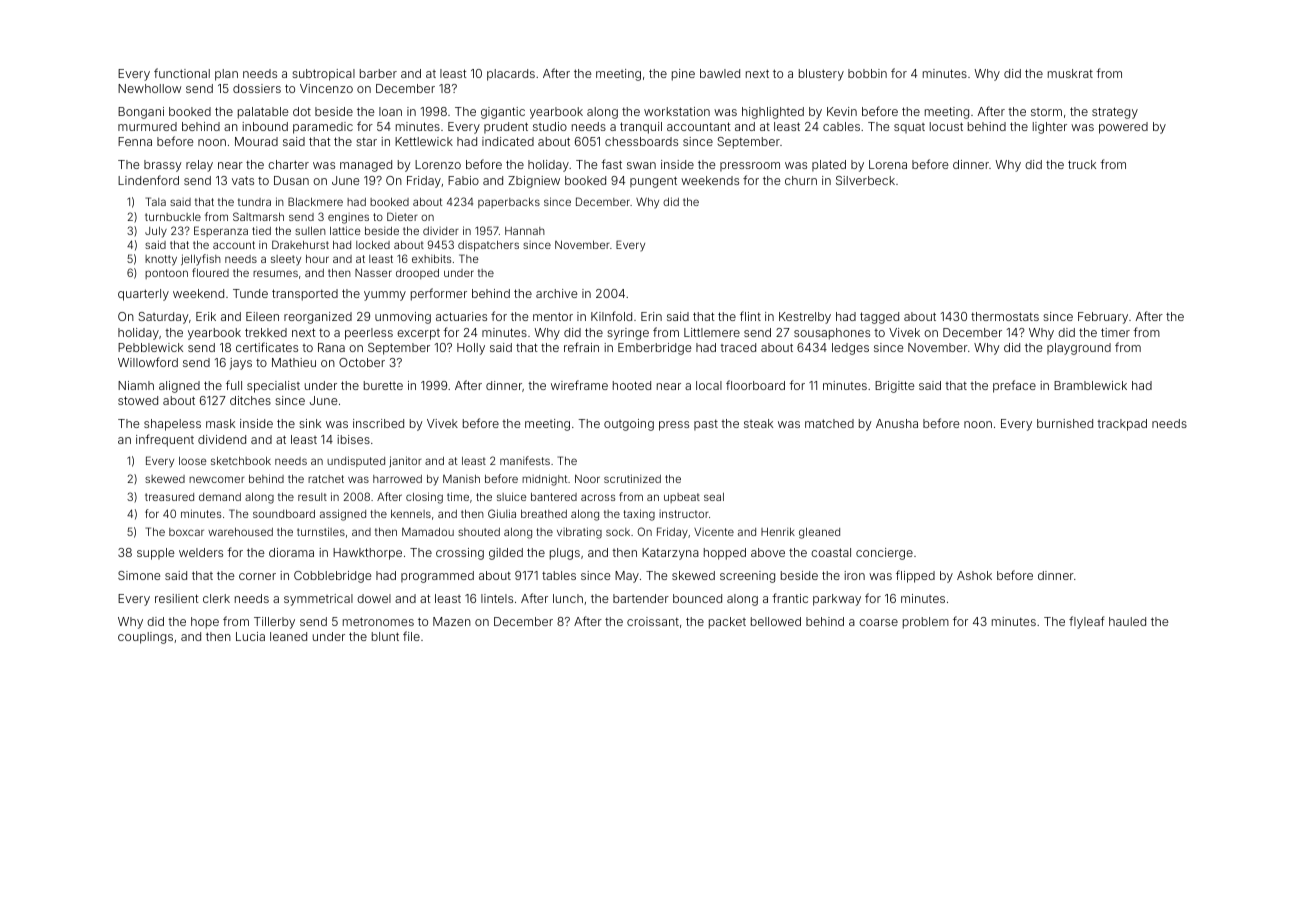 The image size is (1308, 924). What do you see at coordinates (1070, 73) in the image?
I see `muskrat` at bounding box center [1070, 73].
